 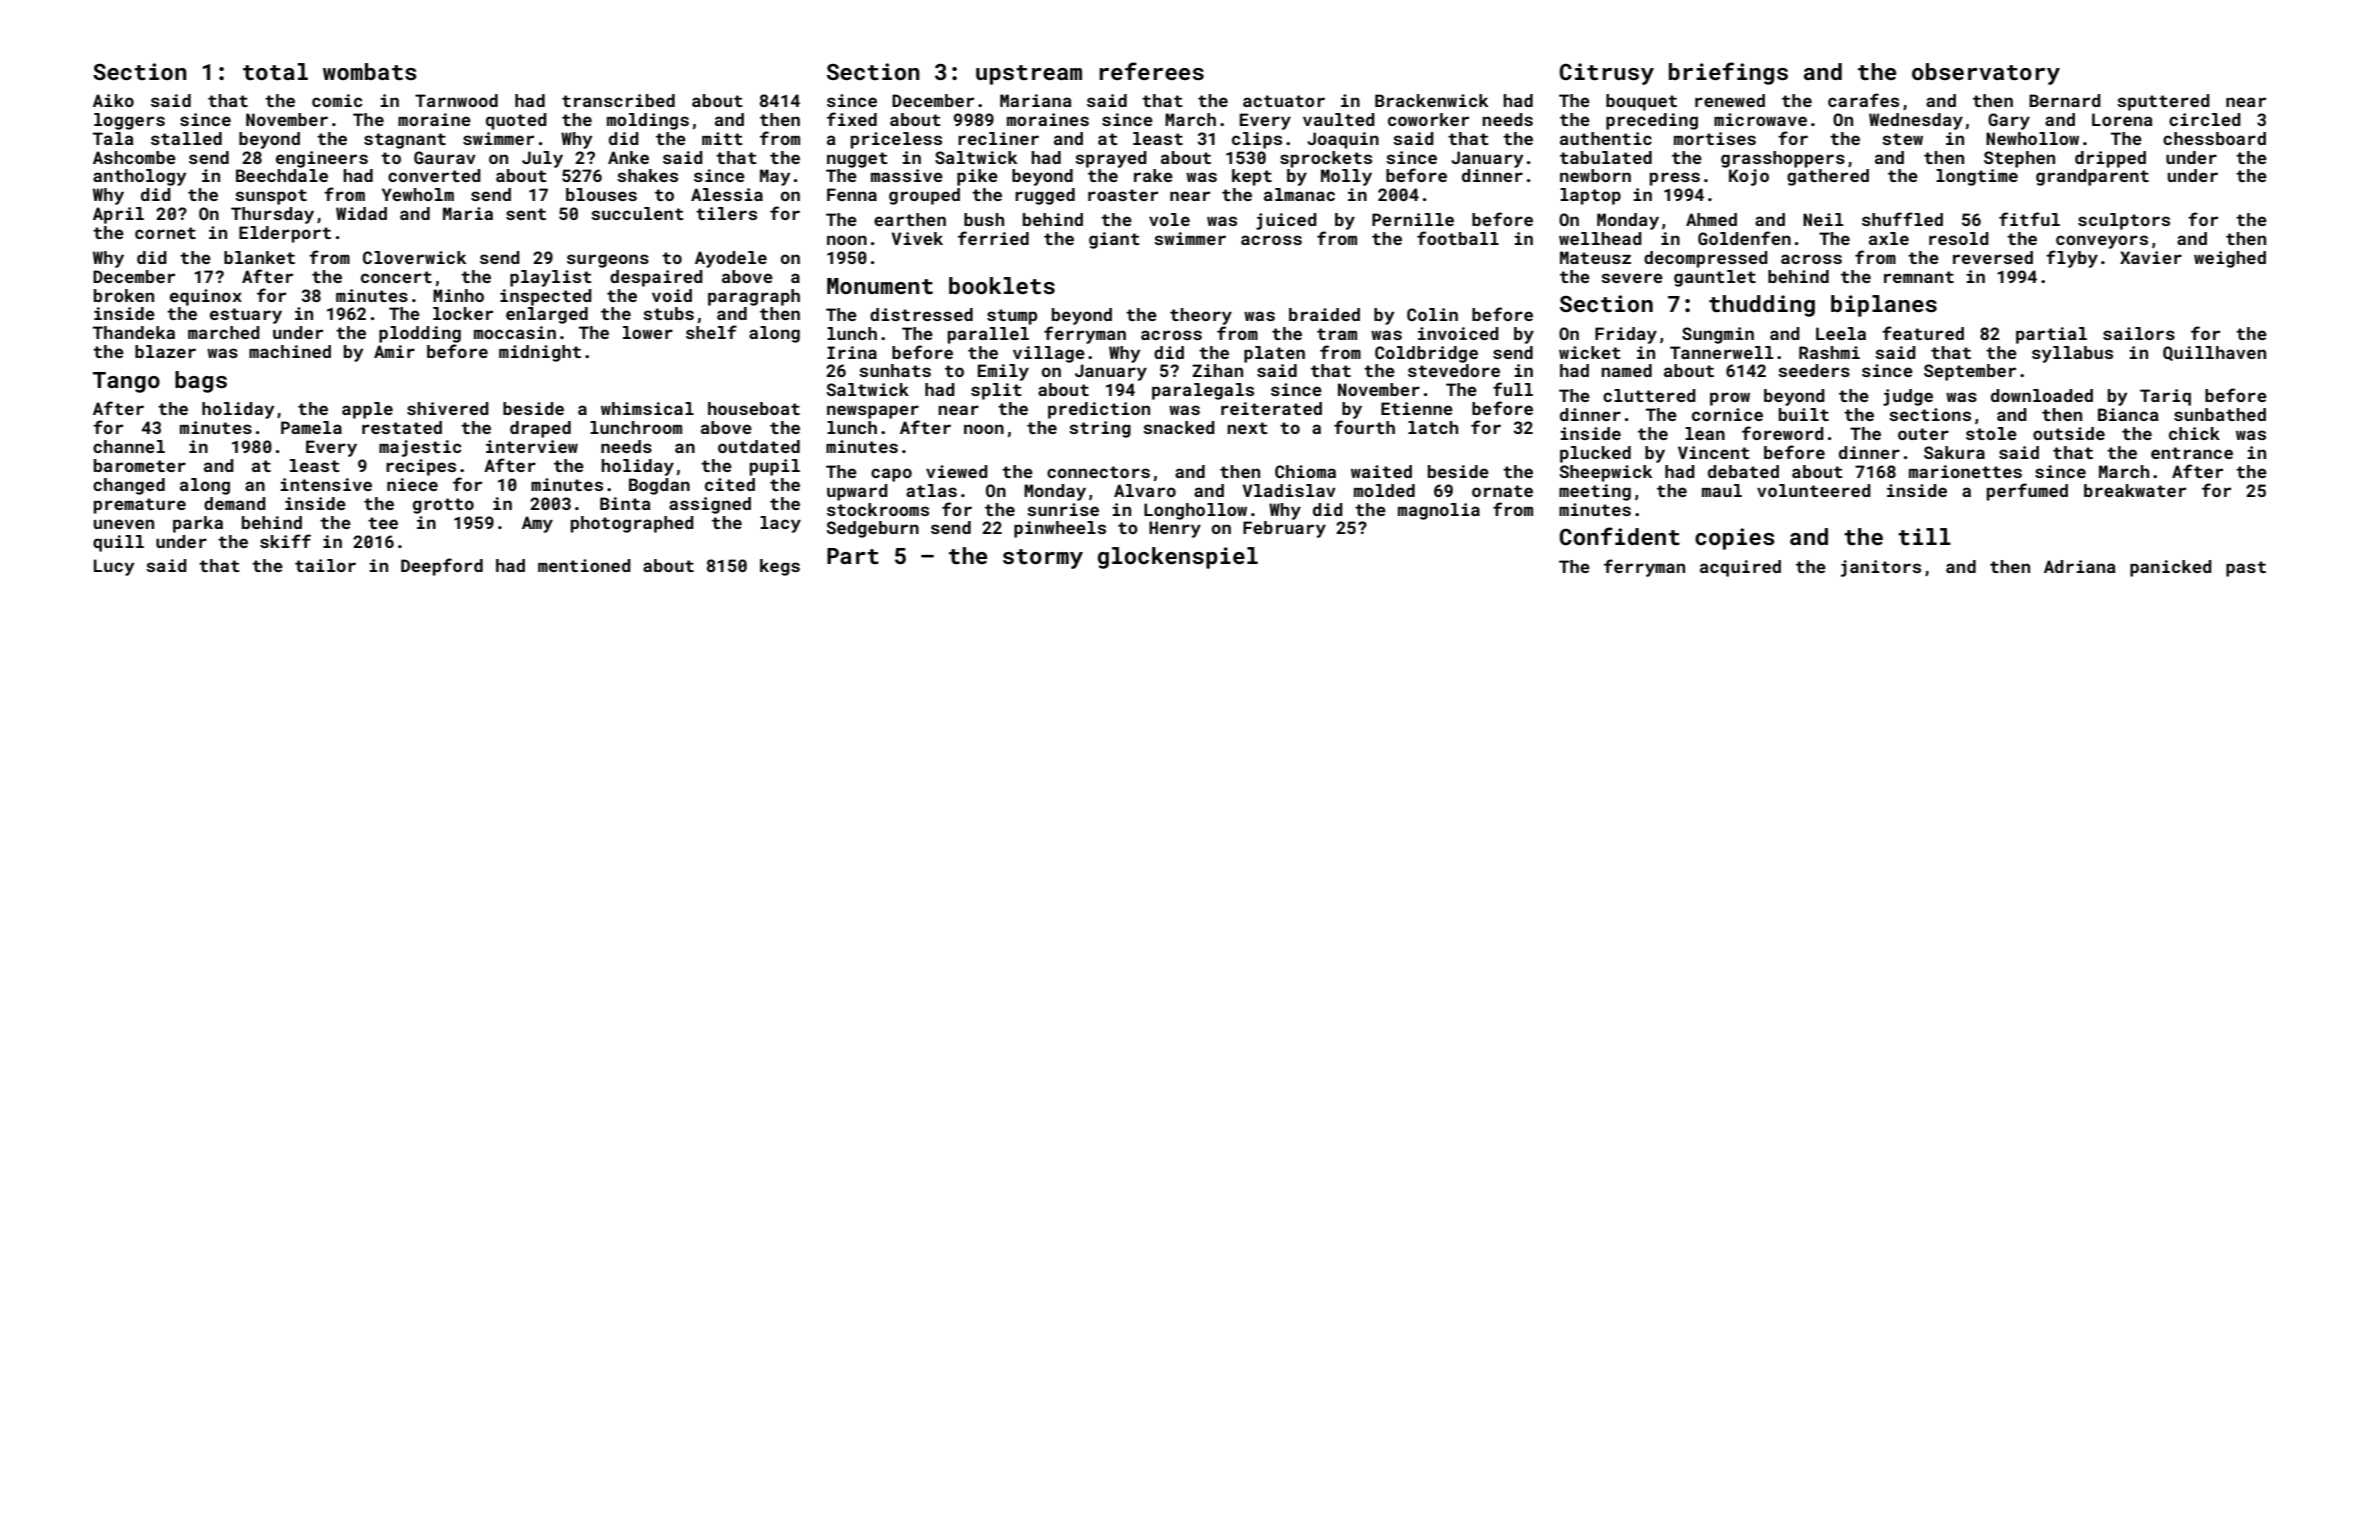 What do you see at coordinates (998, 138) in the screenshot?
I see `recliner` at bounding box center [998, 138].
